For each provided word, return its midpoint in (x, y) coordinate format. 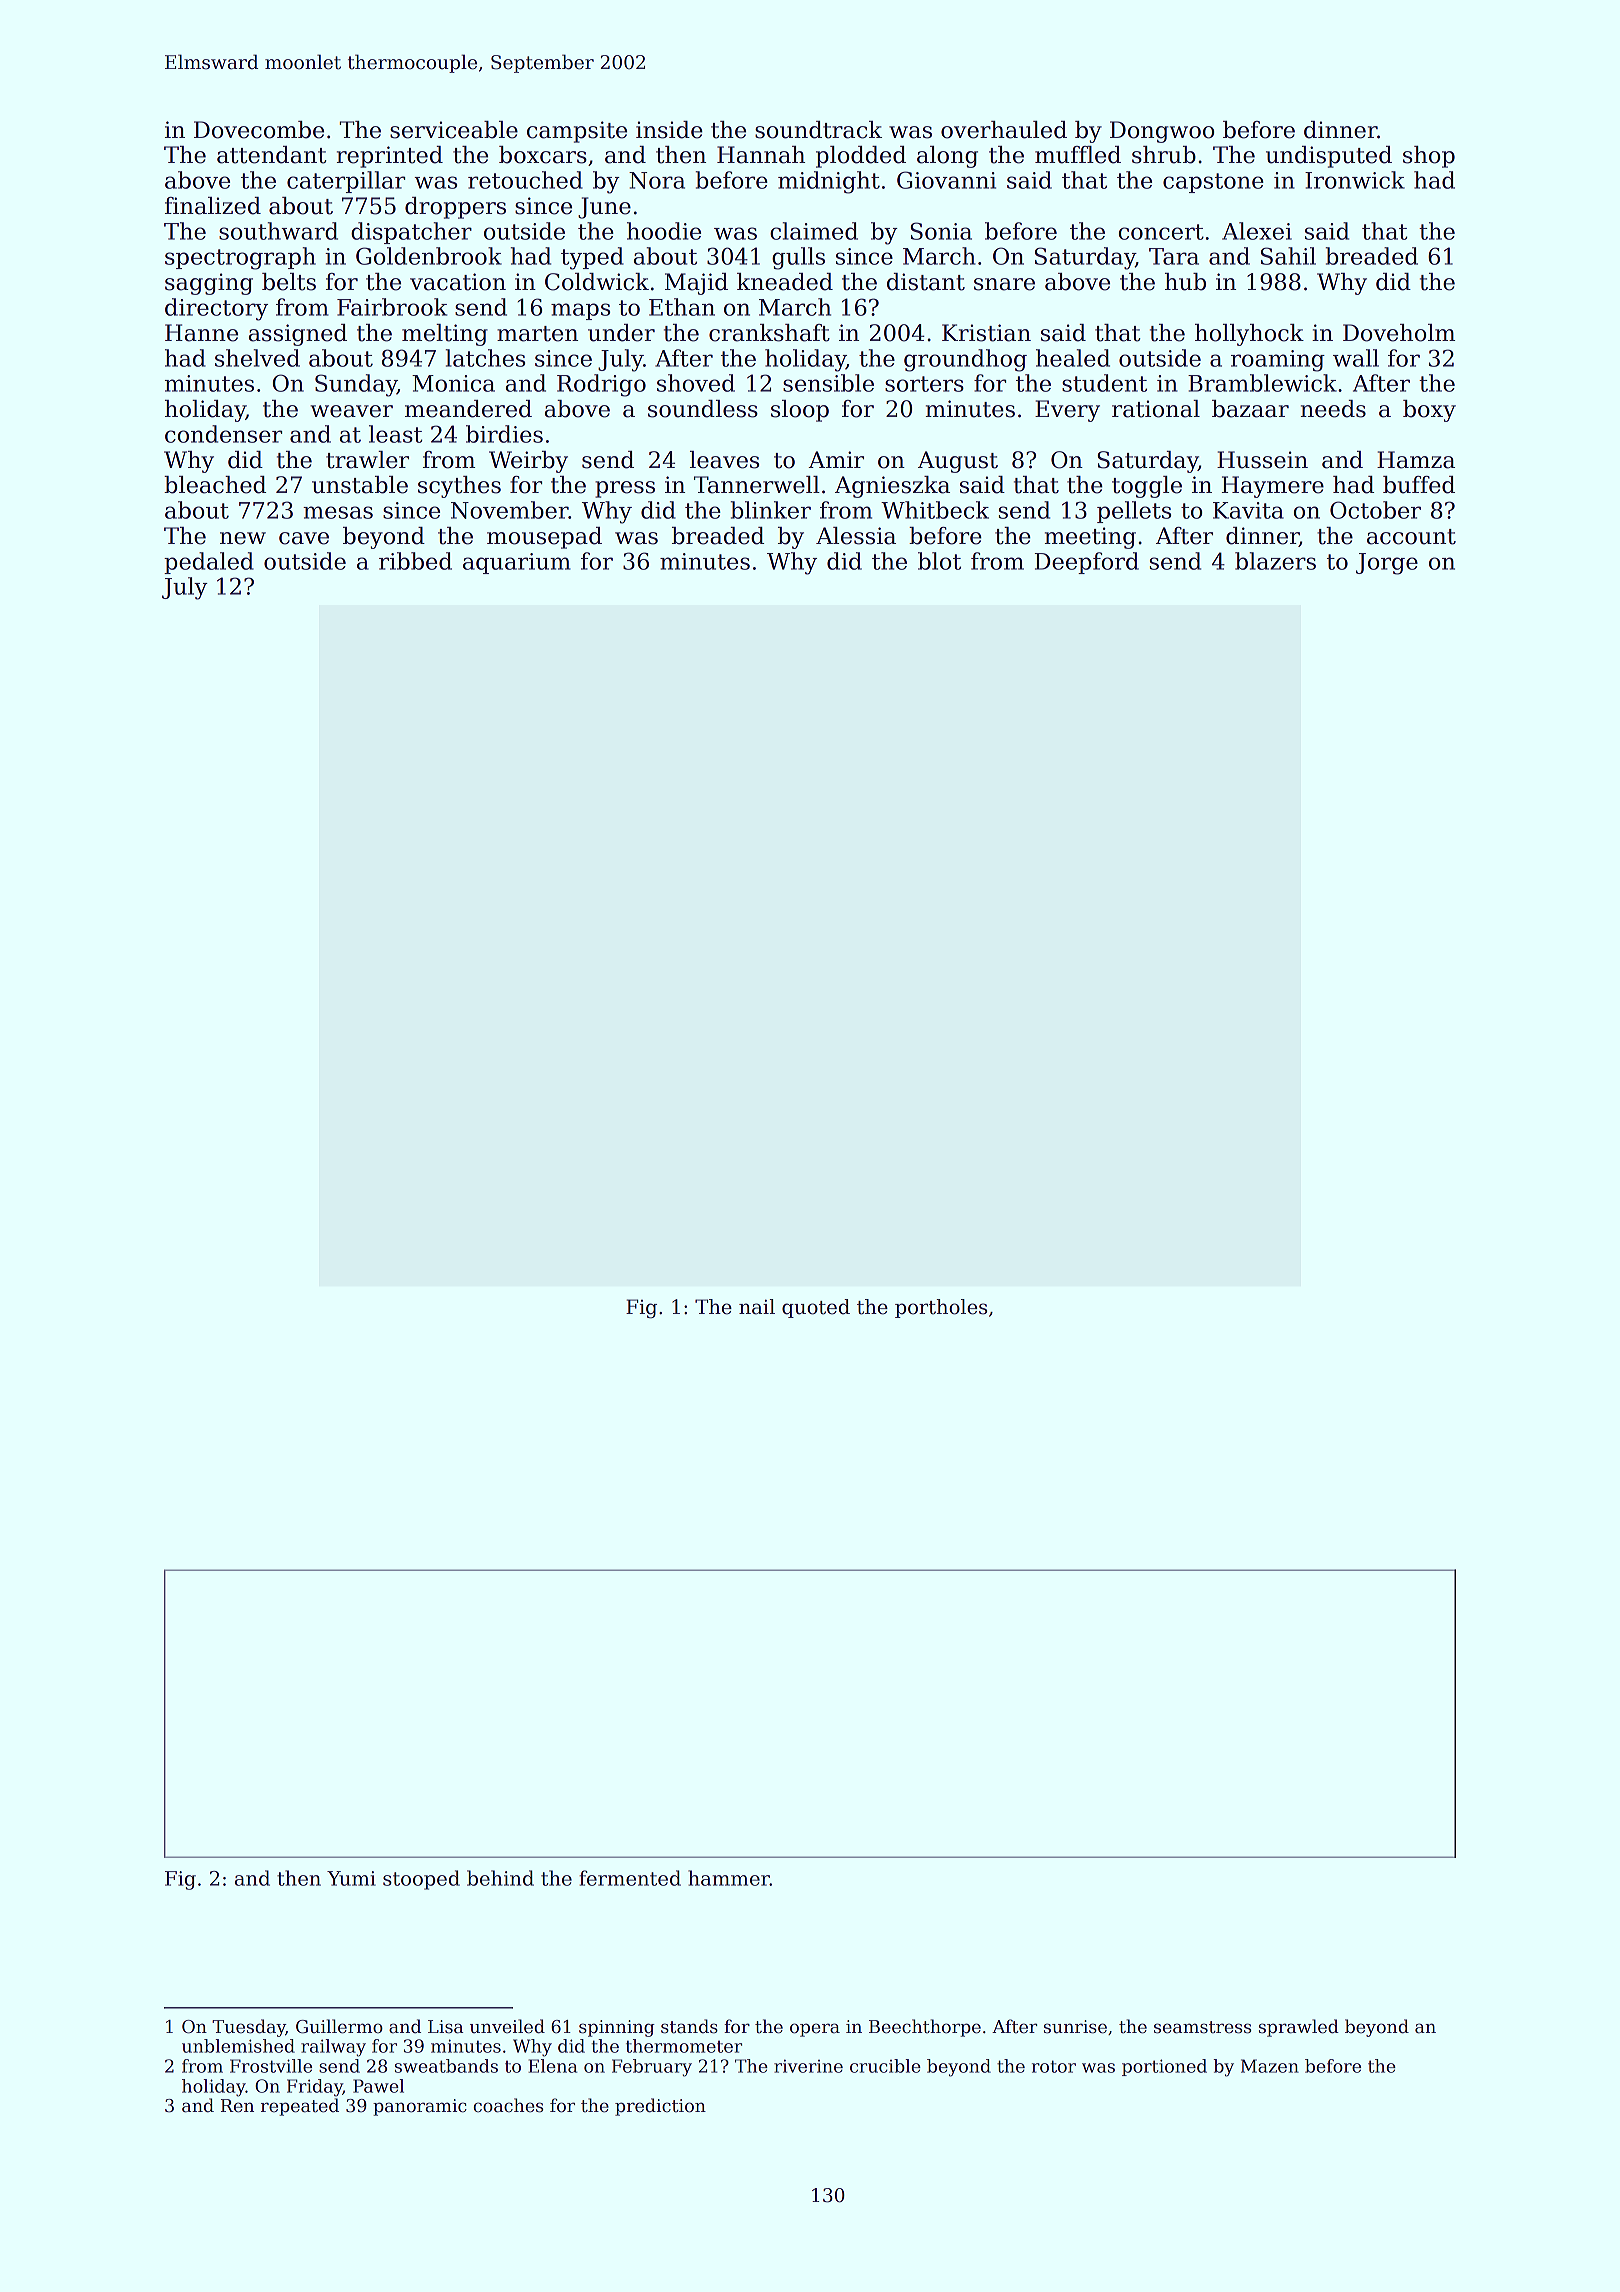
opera (815, 2030)
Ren (237, 2106)
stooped (421, 1880)
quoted (816, 1308)
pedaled (209, 563)
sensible (828, 383)
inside (669, 130)
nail (757, 1307)
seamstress (1203, 2027)
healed (1073, 358)
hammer (729, 1878)
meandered (468, 409)
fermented (630, 1878)
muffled (1078, 155)
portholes (941, 1308)
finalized (213, 206)
